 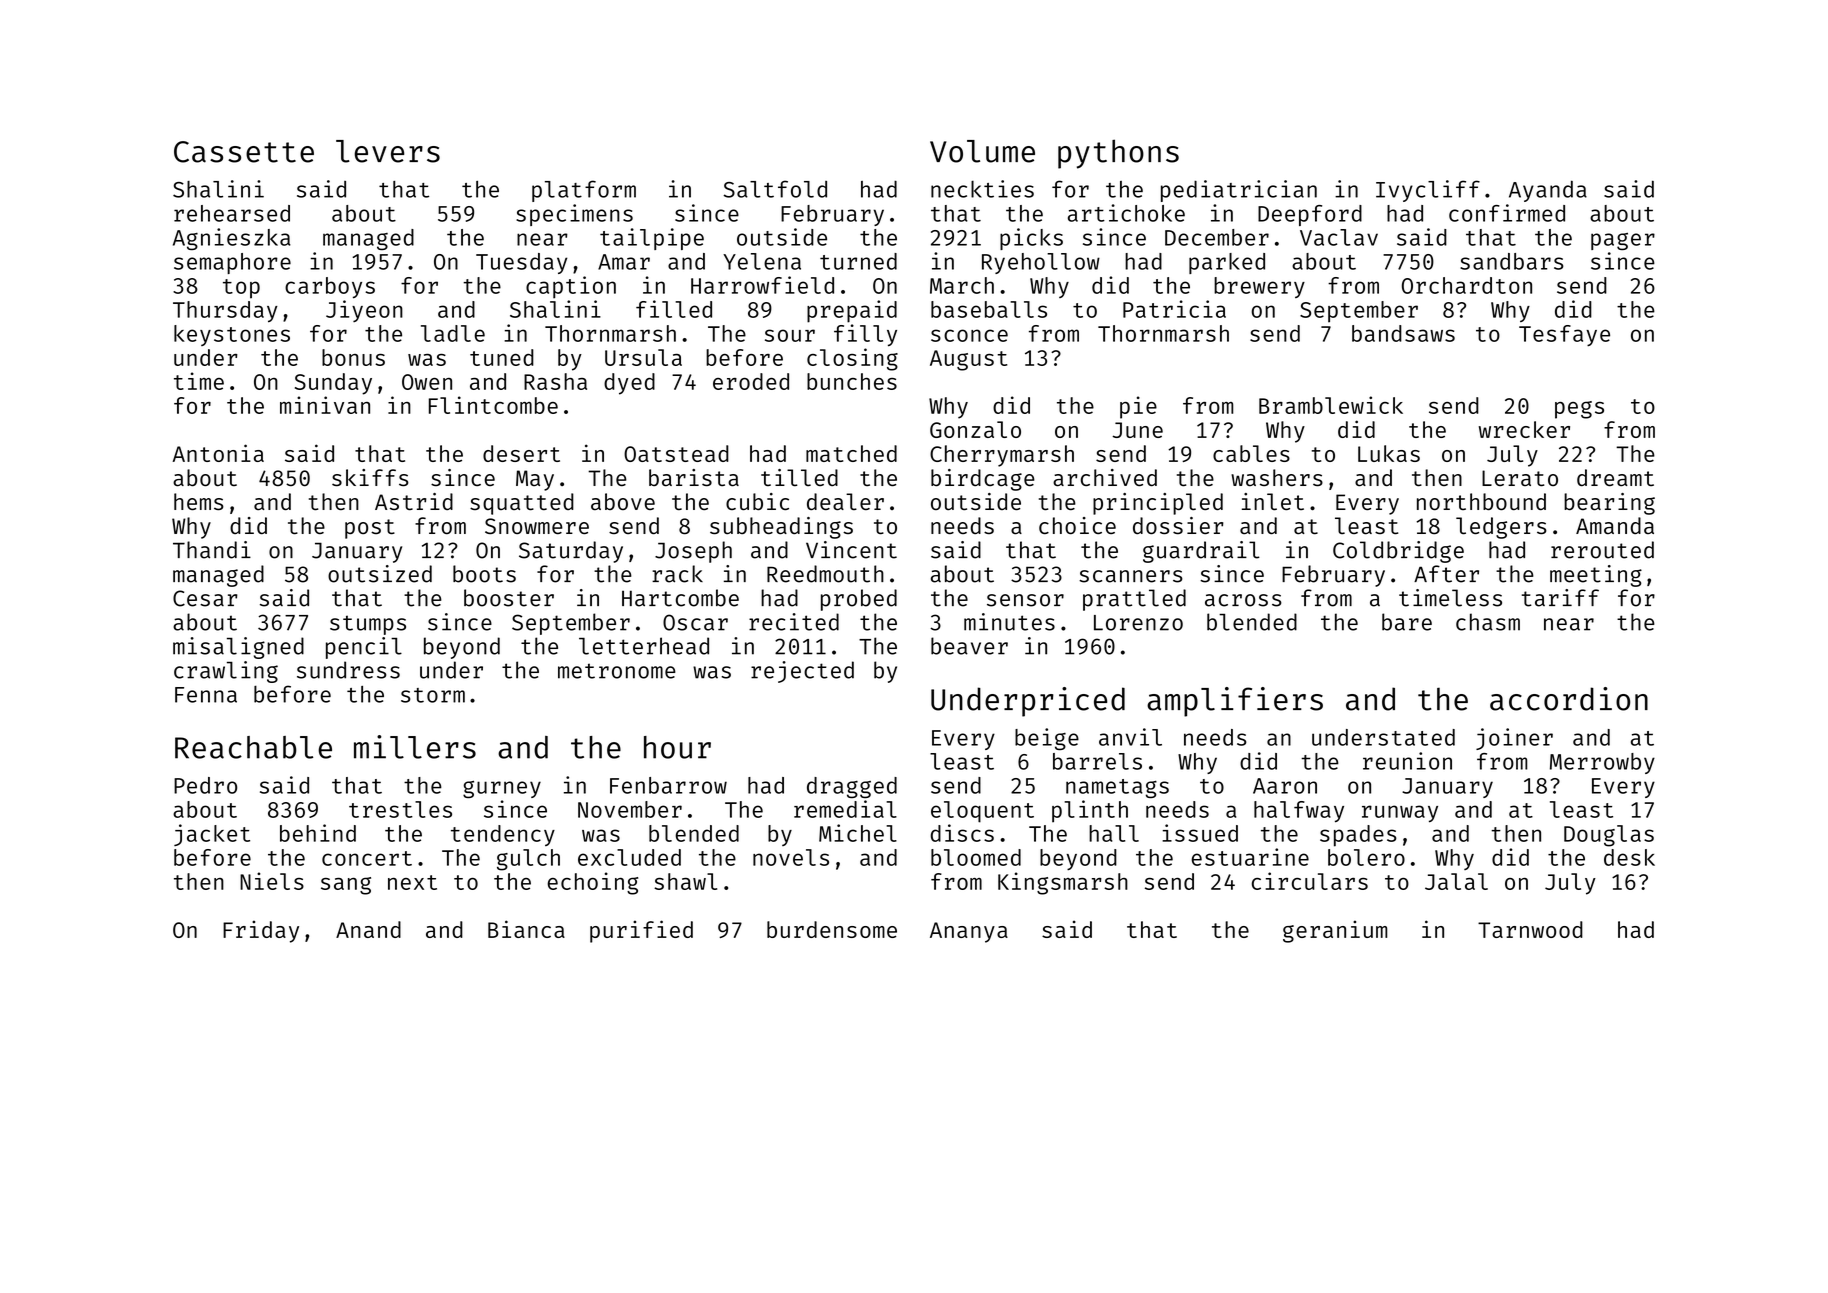 I want to click on northbound, so click(x=1481, y=502).
